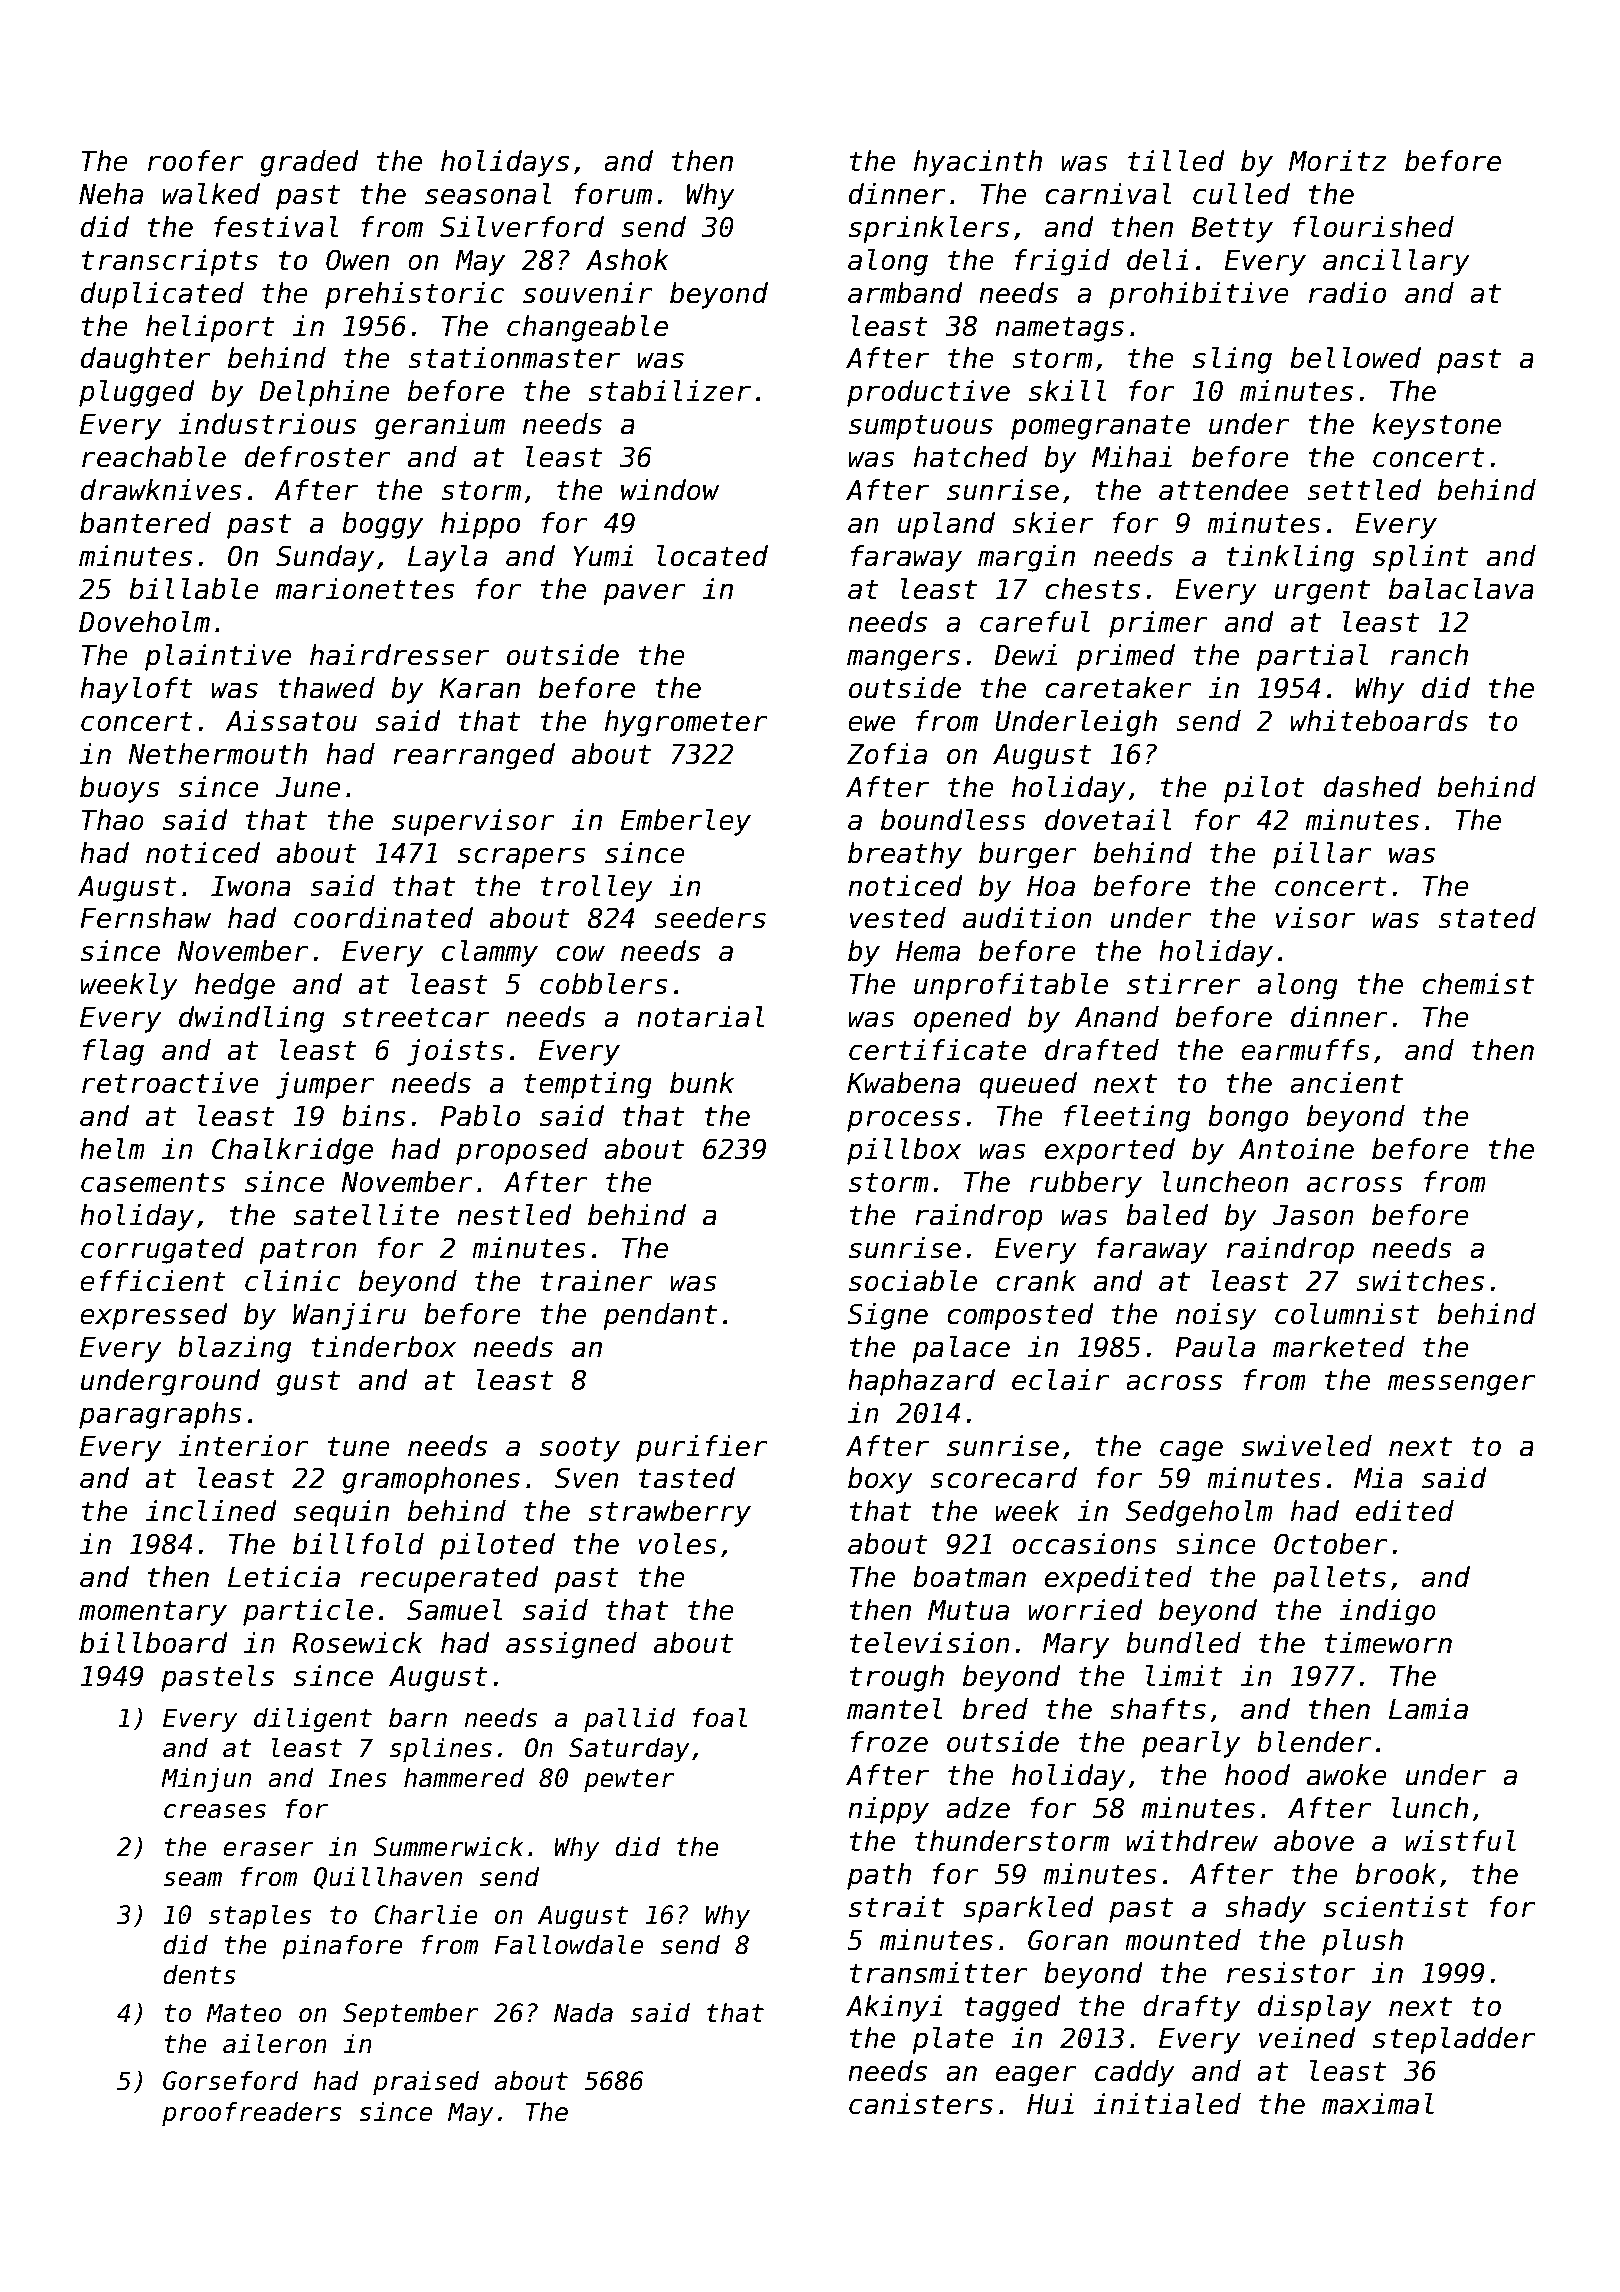  What do you see at coordinates (383, 1347) in the page?
I see `tinderbox` at bounding box center [383, 1347].
